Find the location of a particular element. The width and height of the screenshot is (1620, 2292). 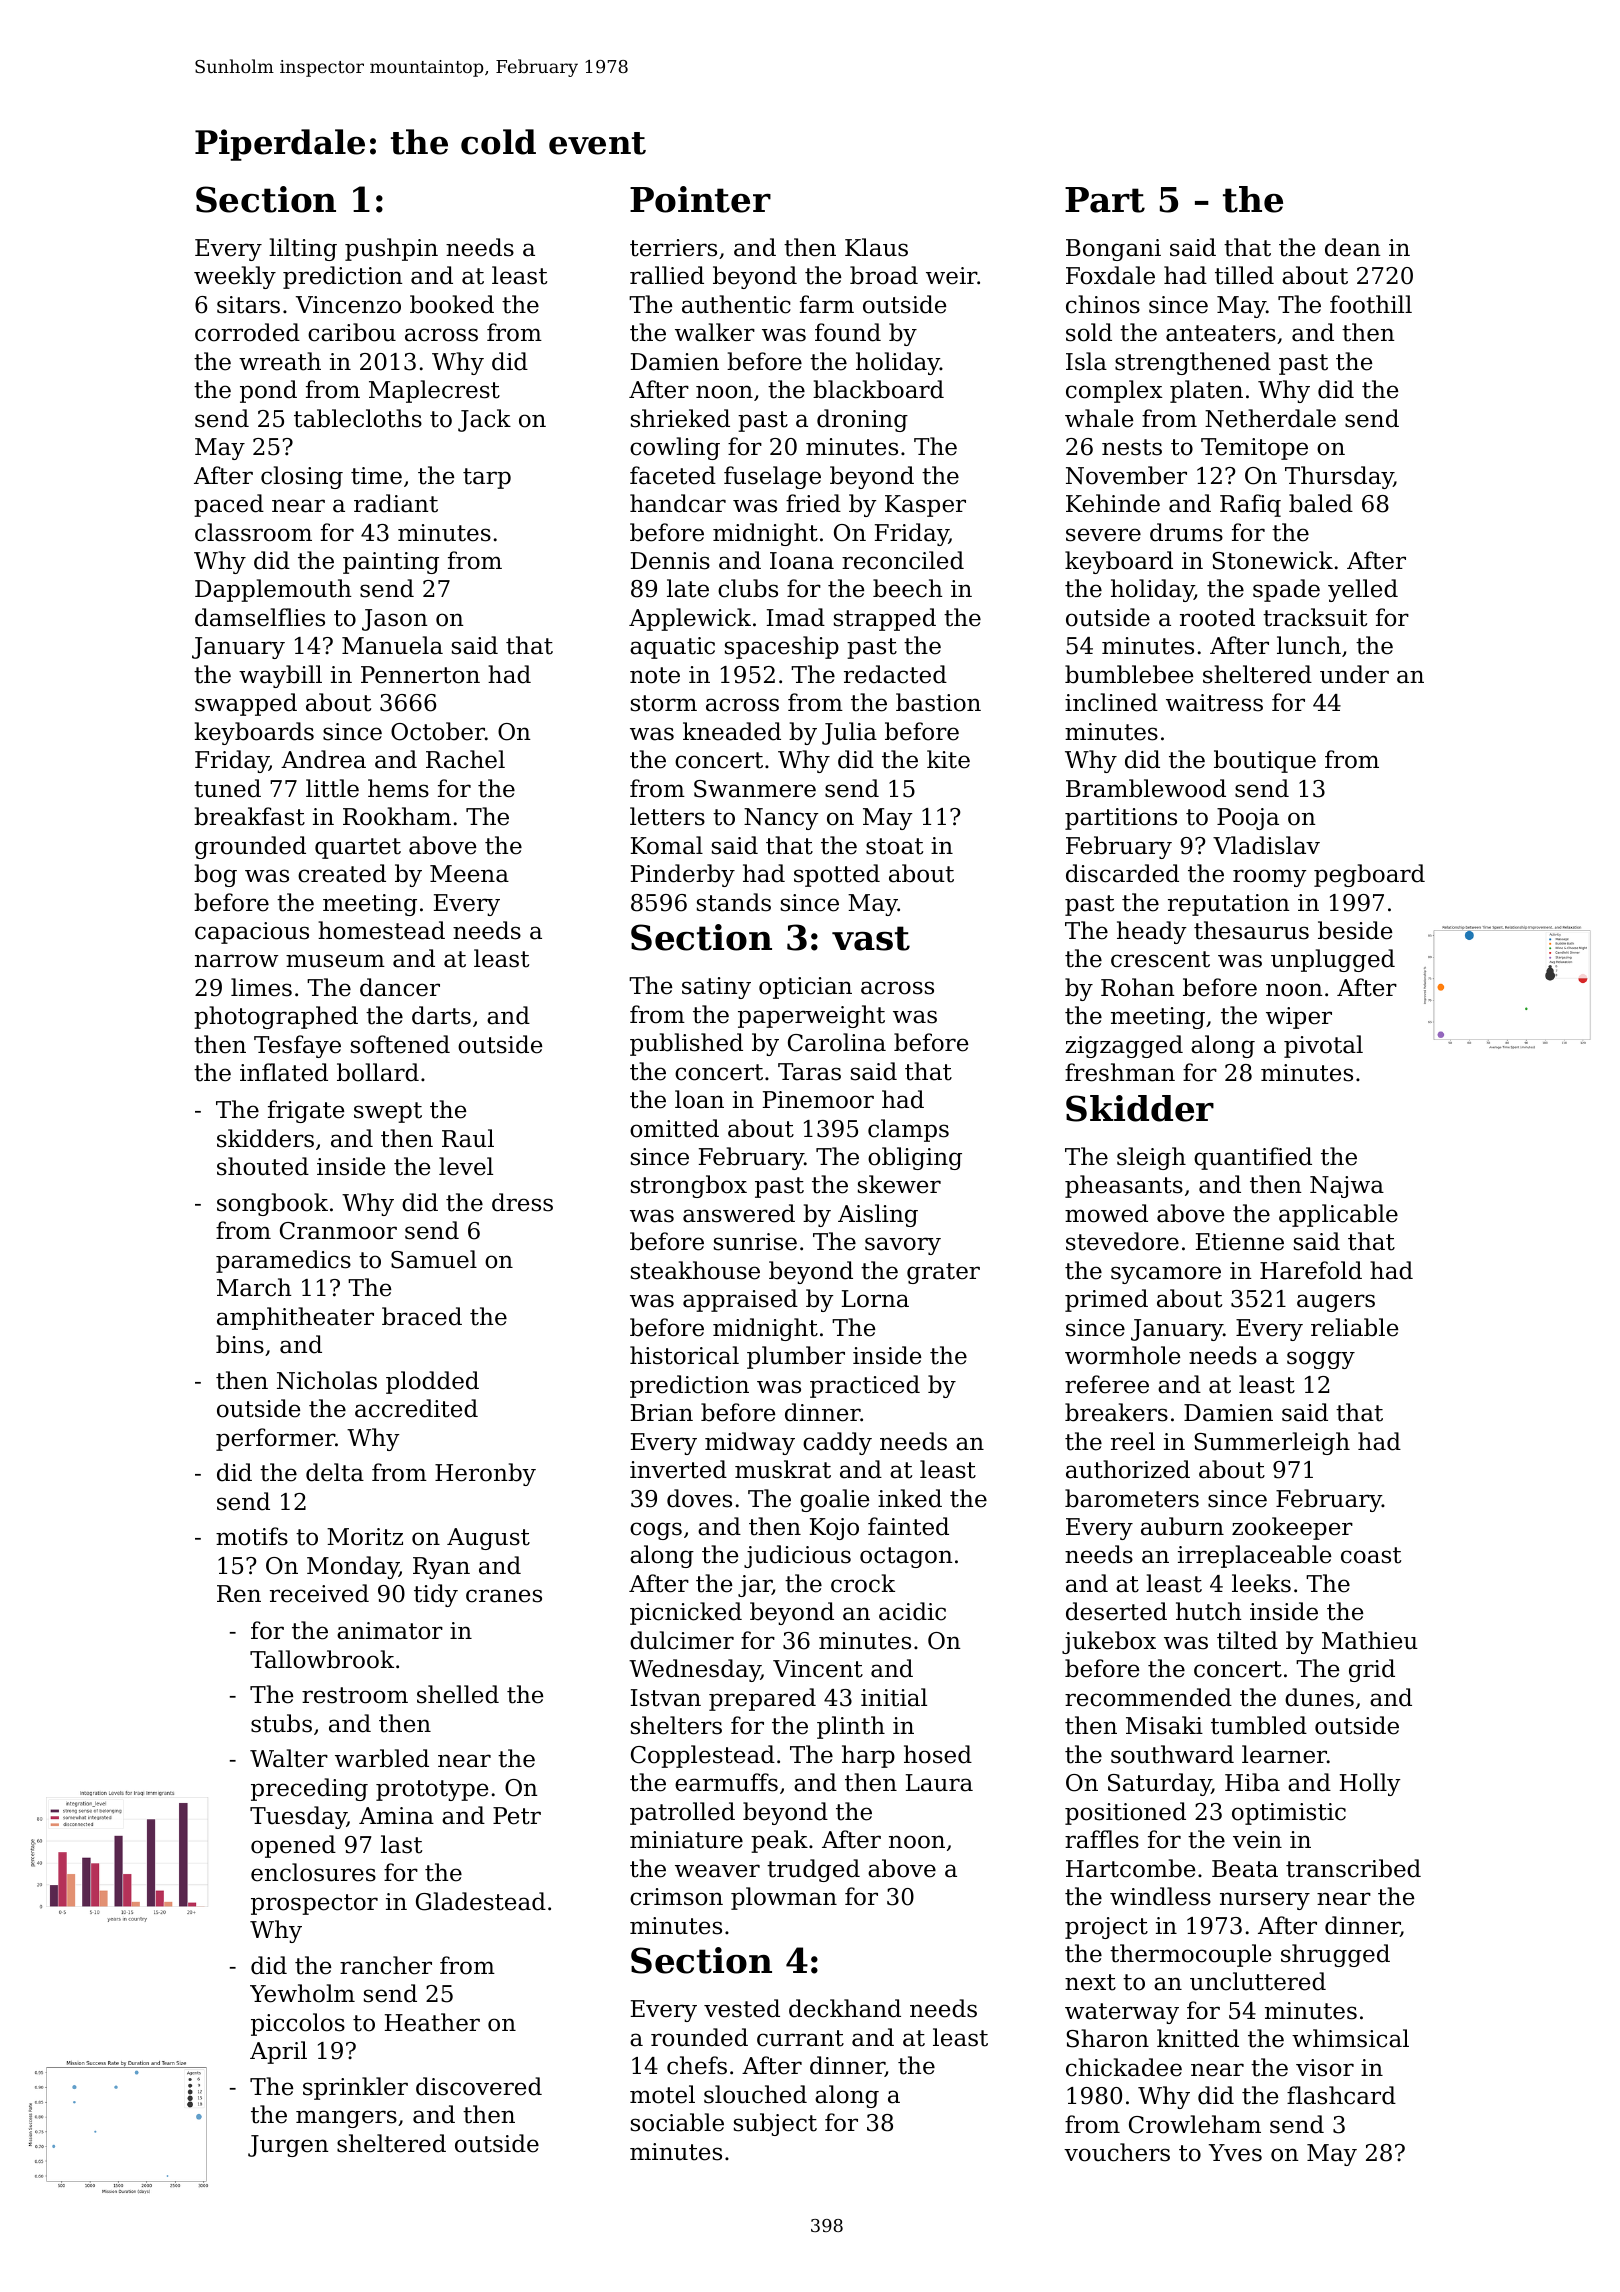

plodded is located at coordinates (432, 1382).
